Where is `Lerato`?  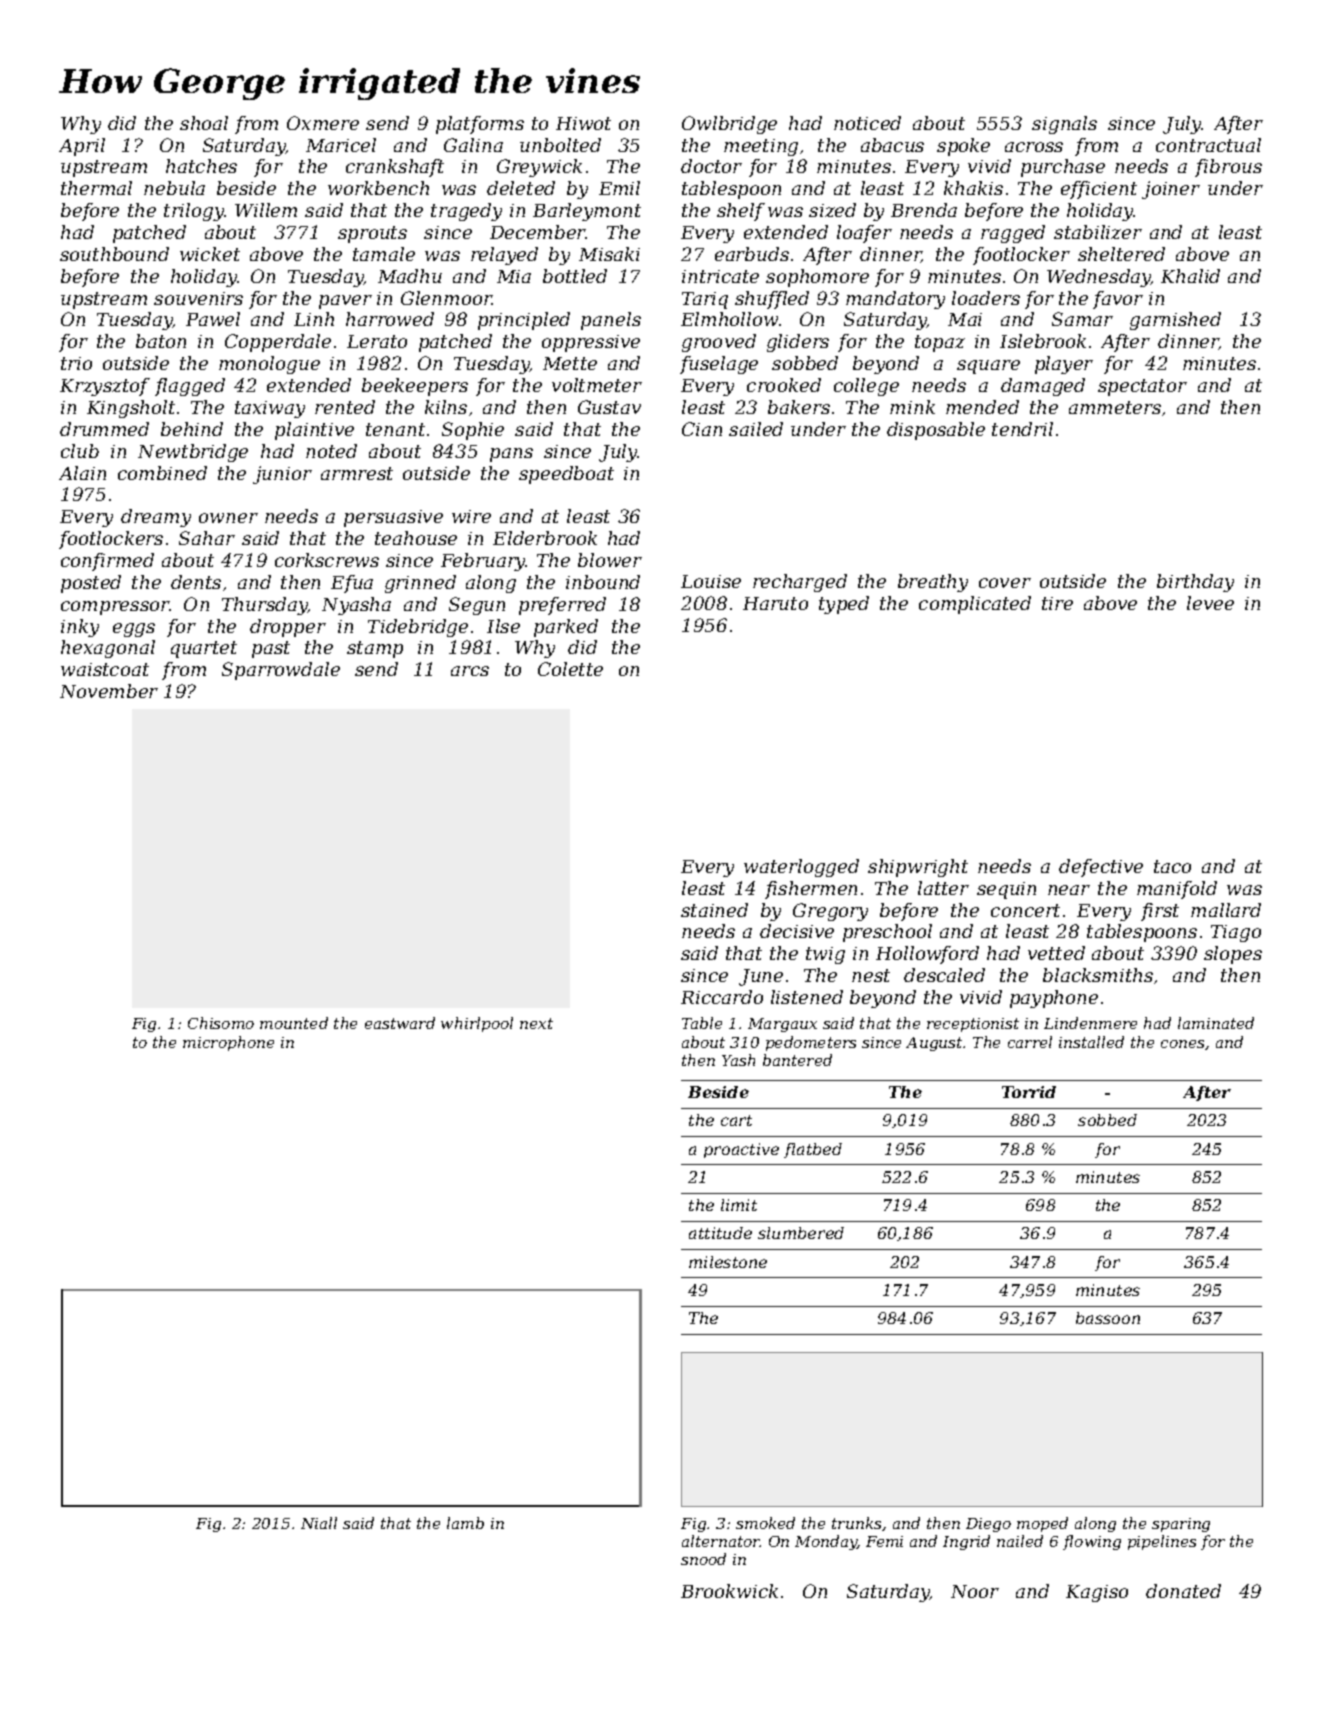 Lerato is located at coordinates (377, 341).
